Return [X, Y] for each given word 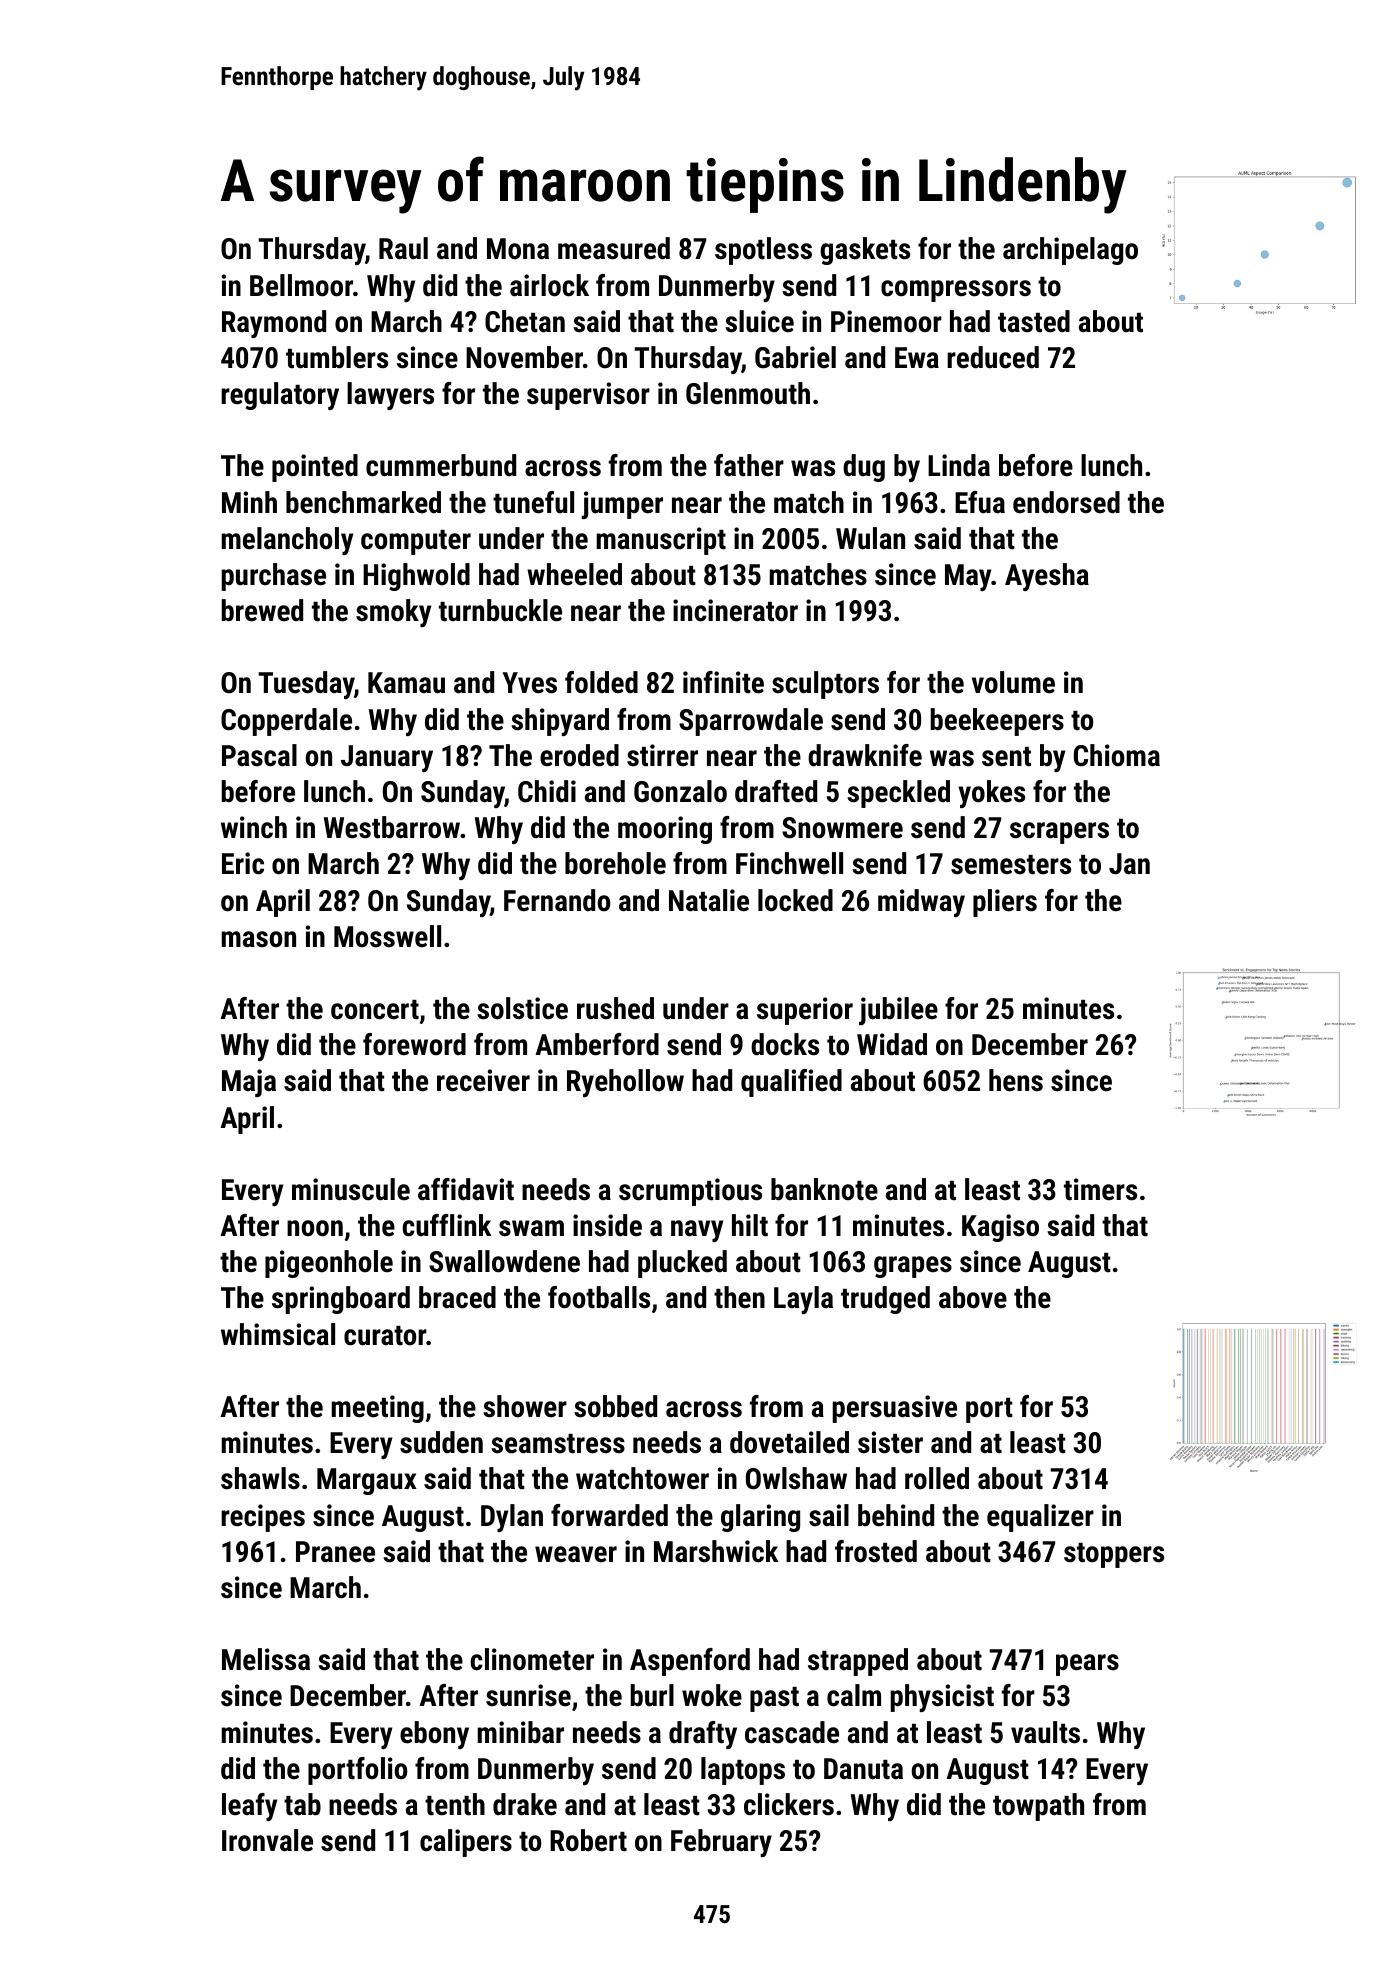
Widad [892, 1044]
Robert [588, 1840]
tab [302, 1804]
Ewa [917, 358]
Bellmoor [301, 285]
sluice [759, 321]
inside [607, 1225]
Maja [249, 1083]
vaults [1045, 1732]
